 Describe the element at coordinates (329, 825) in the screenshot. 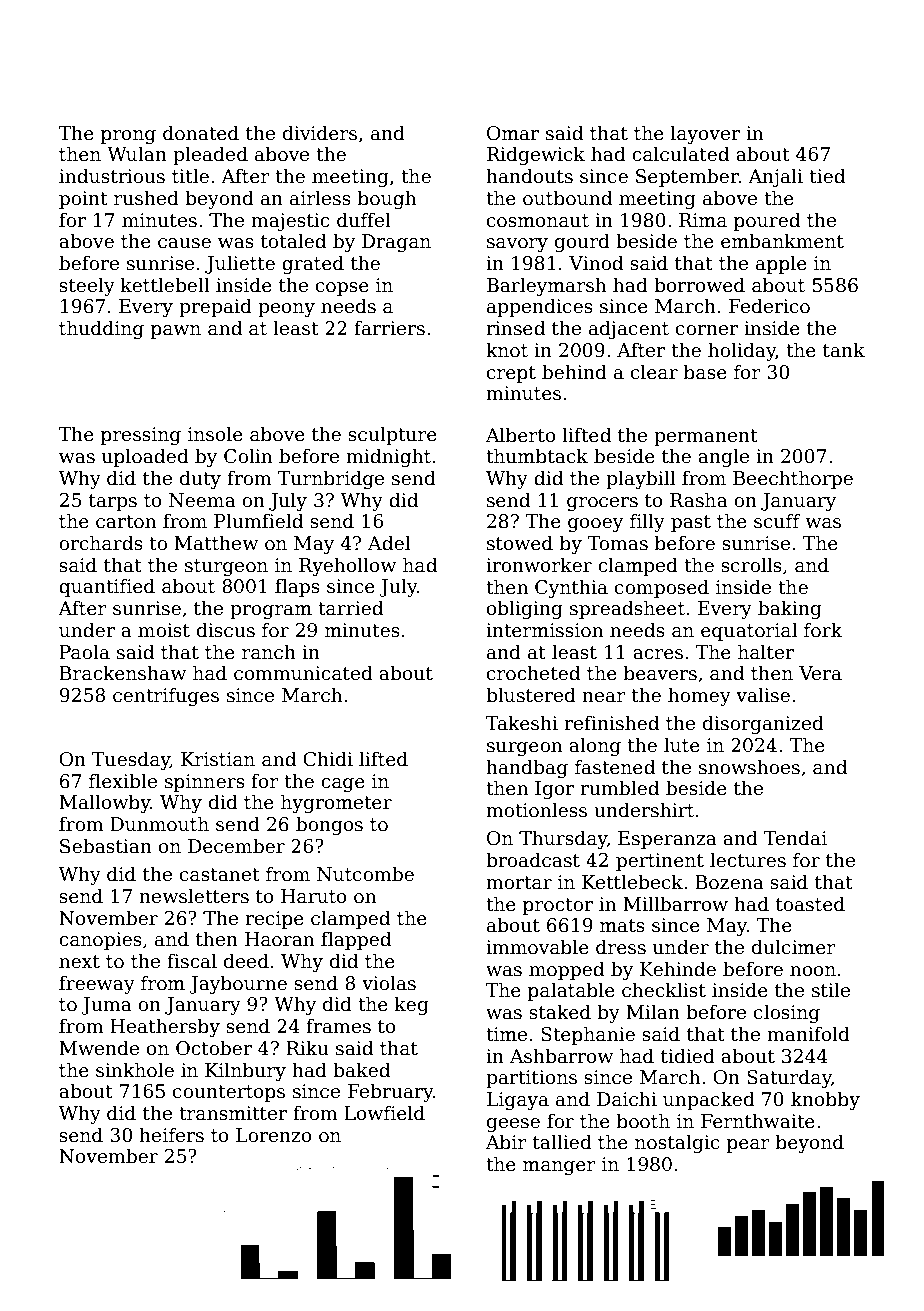

I see `bongos` at that location.
